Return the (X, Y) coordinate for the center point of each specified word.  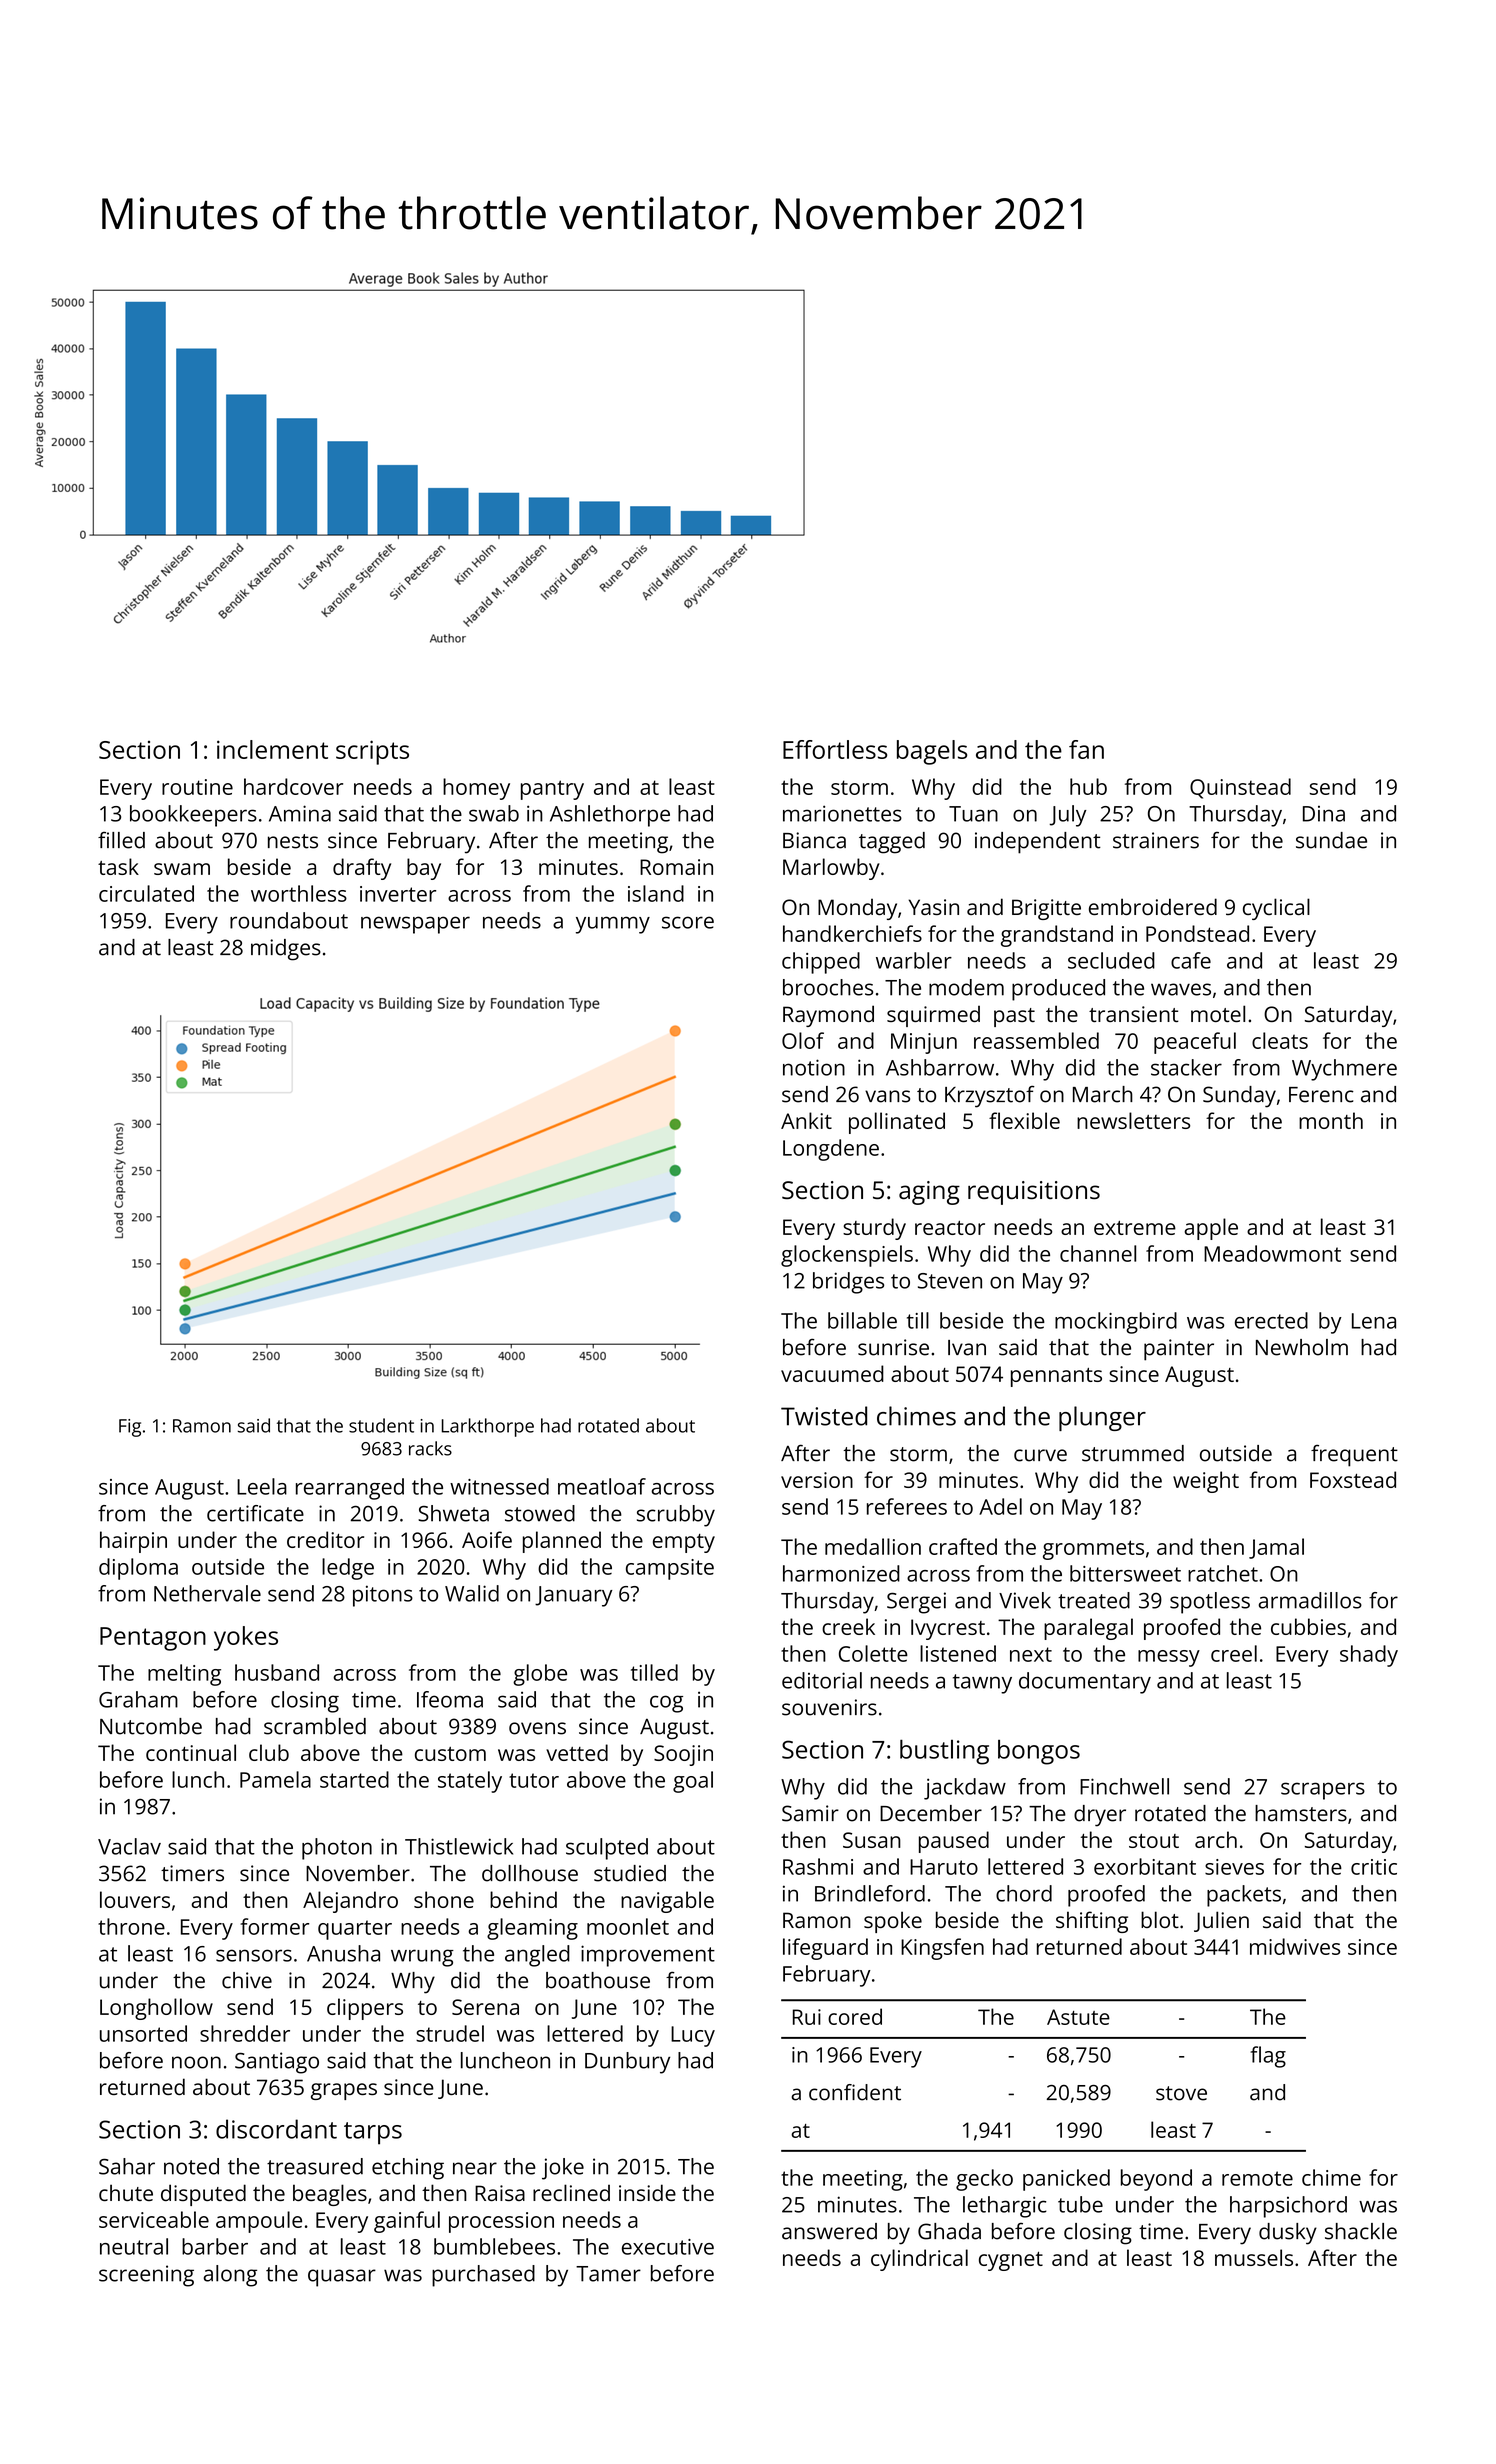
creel (1234, 1653)
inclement (272, 749)
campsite (670, 1569)
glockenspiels (847, 1256)
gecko (984, 2180)
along (230, 2276)
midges (286, 950)
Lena (1374, 1321)
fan (1086, 749)
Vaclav (129, 1846)
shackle (1361, 2231)
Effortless (835, 749)
